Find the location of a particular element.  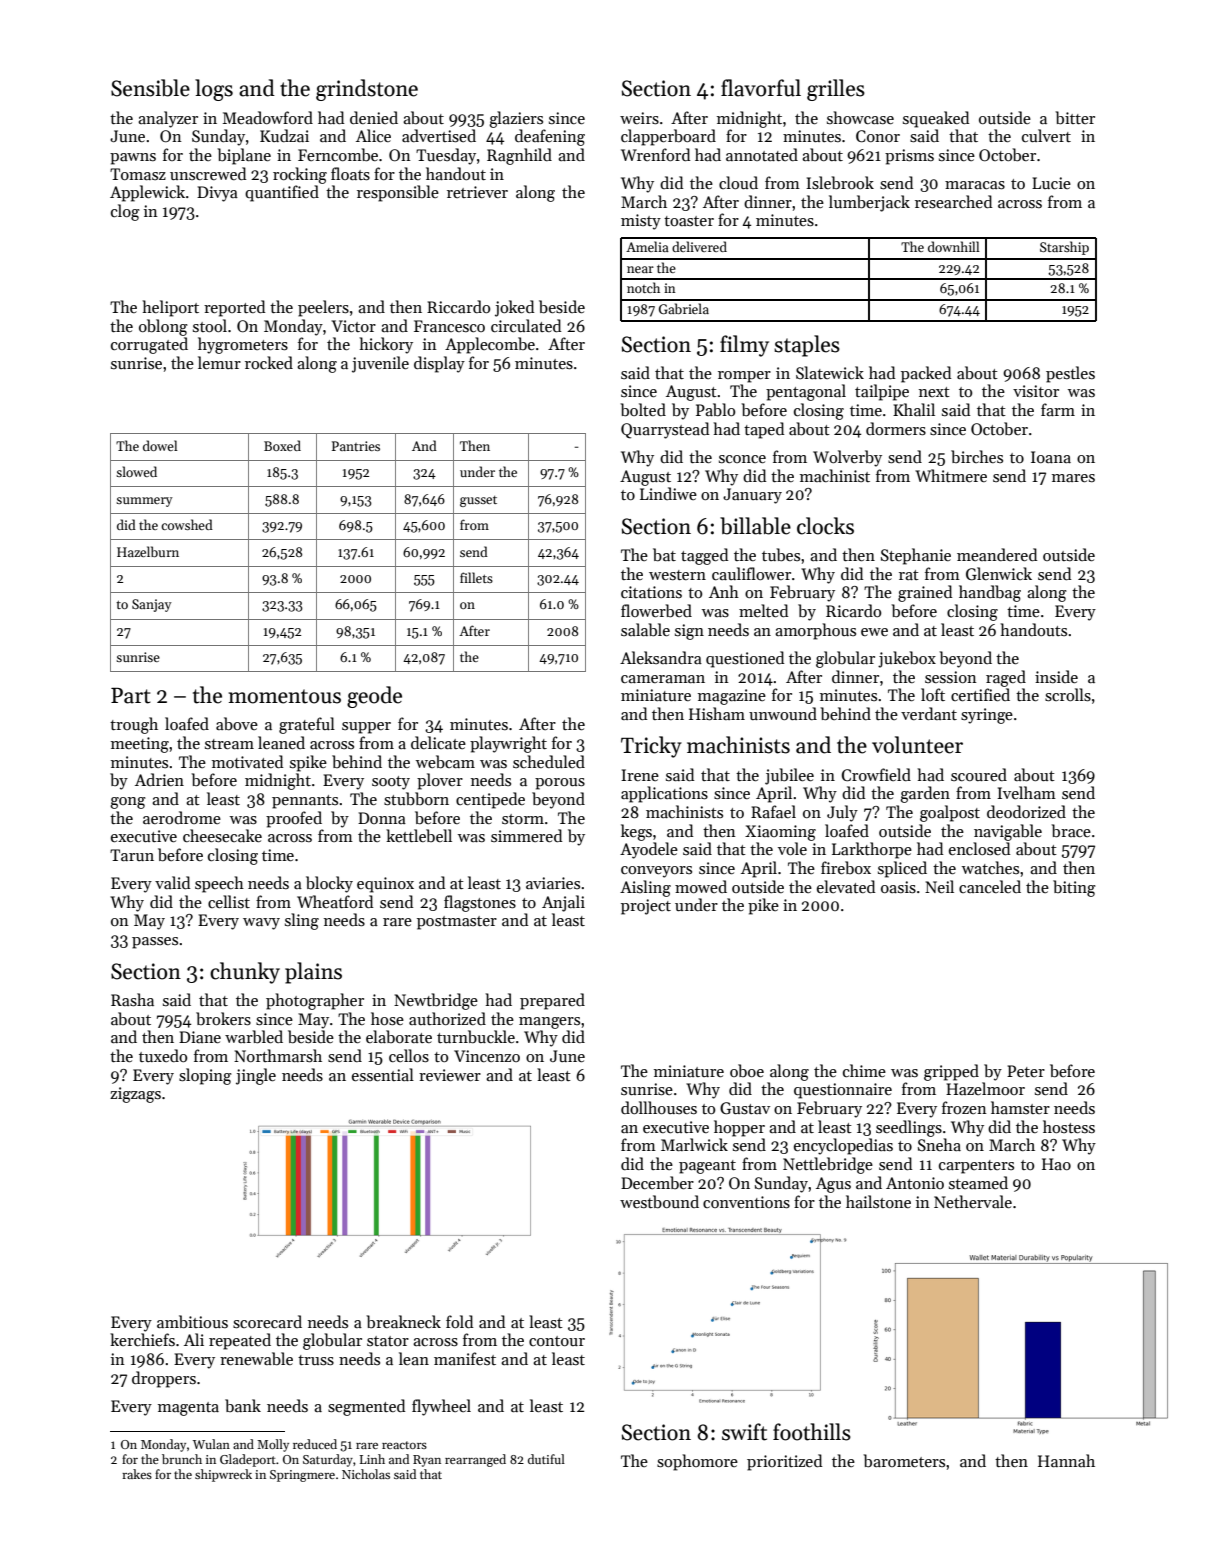

shipwreck is located at coordinates (223, 1475).
